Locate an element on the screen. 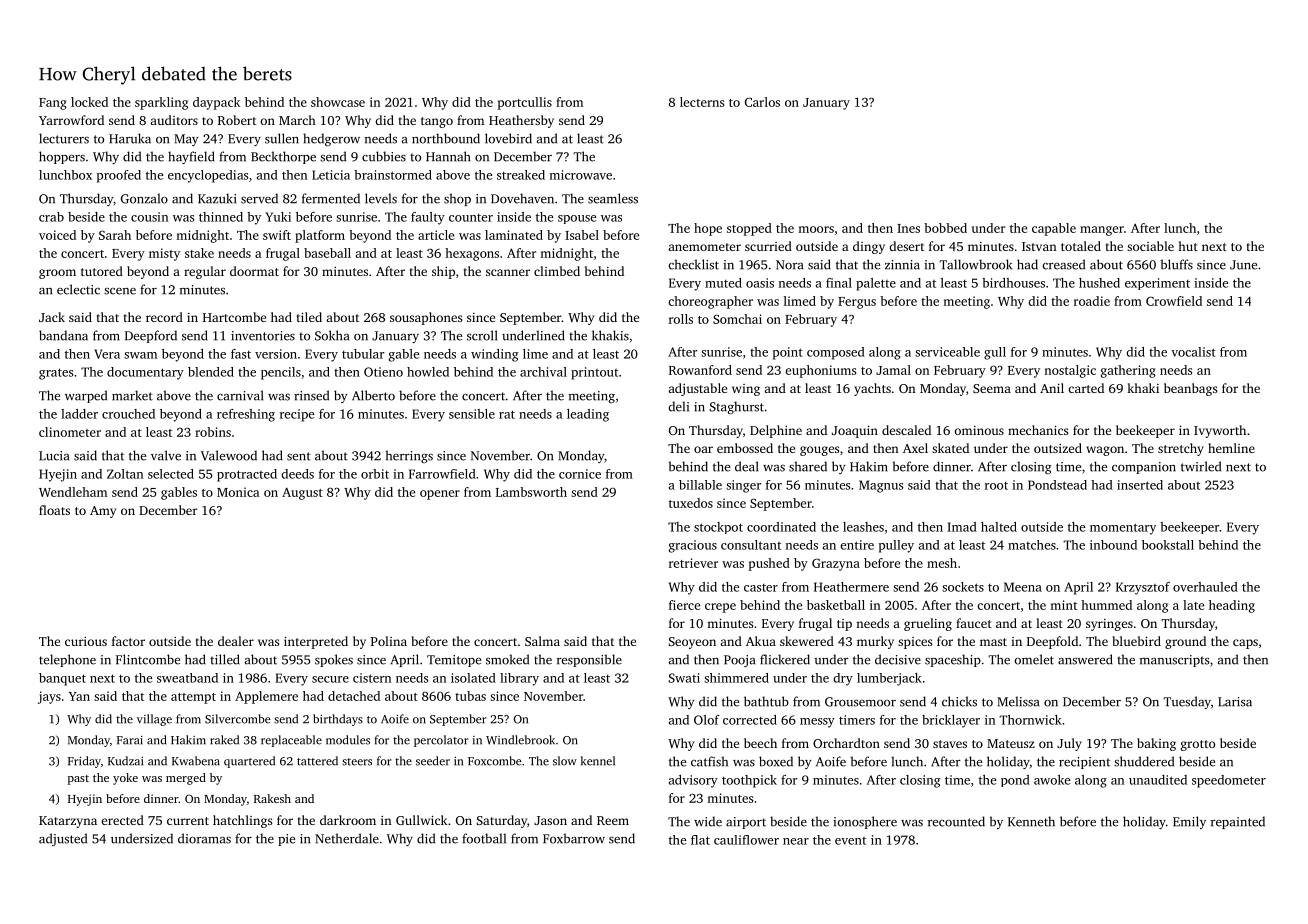 Image resolution: width=1308 pixels, height=924 pixels. Wendleham is located at coordinates (73, 492).
